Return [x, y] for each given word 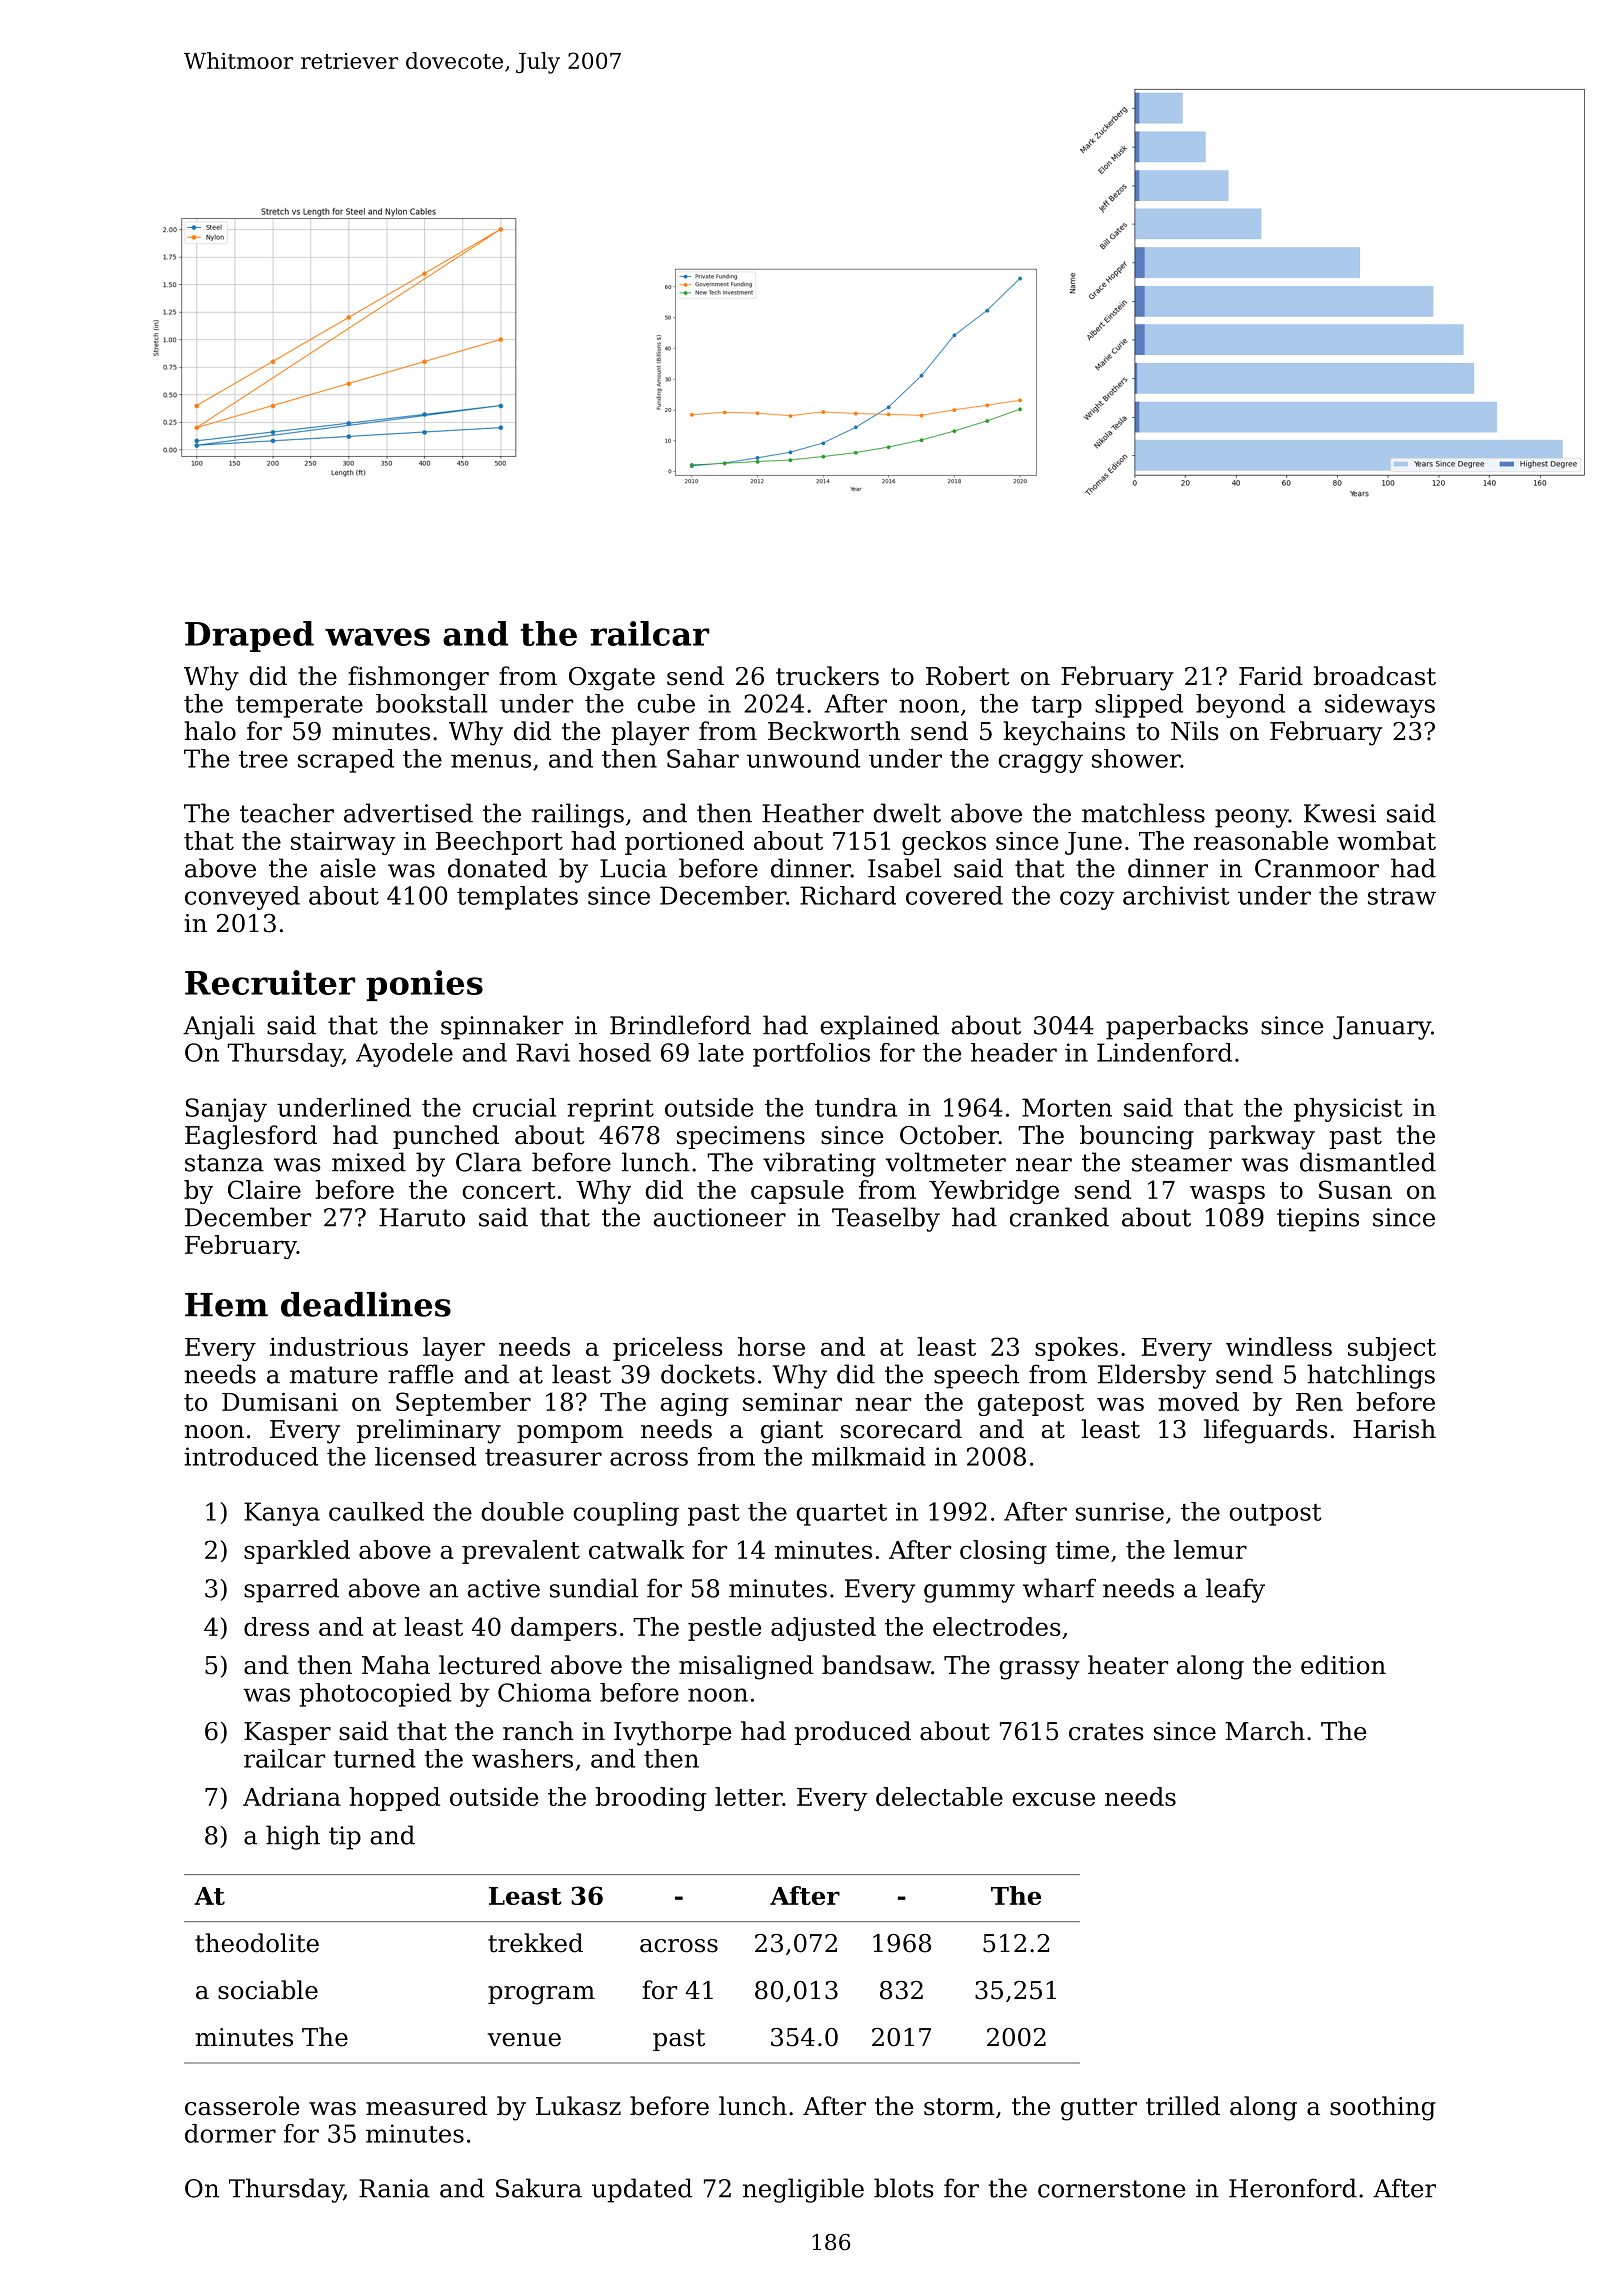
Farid [1271, 676]
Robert [968, 676]
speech [976, 1376]
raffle [420, 1374]
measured [426, 2106]
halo [210, 731]
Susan [1355, 1189]
